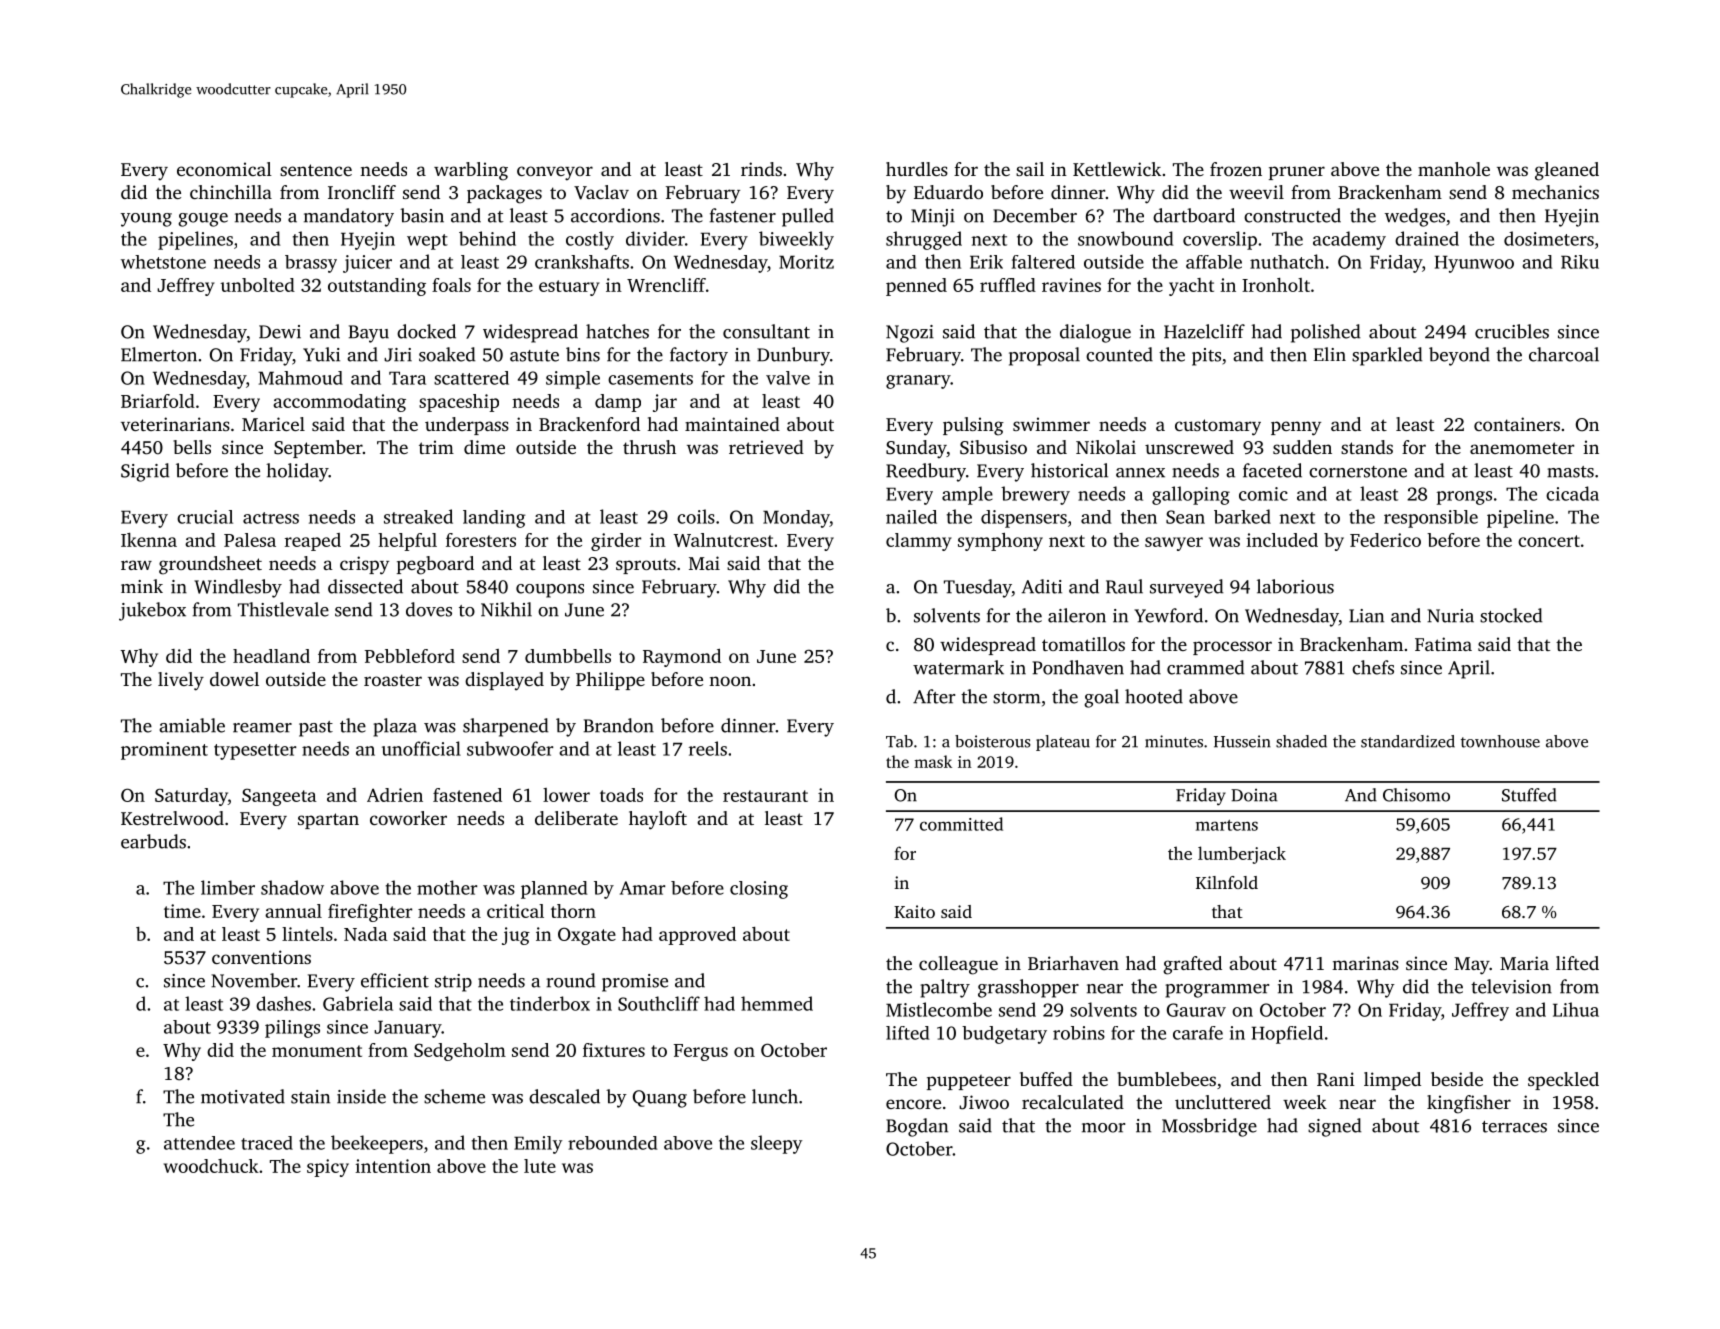  What do you see at coordinates (453, 983) in the screenshot?
I see `strip` at bounding box center [453, 983].
